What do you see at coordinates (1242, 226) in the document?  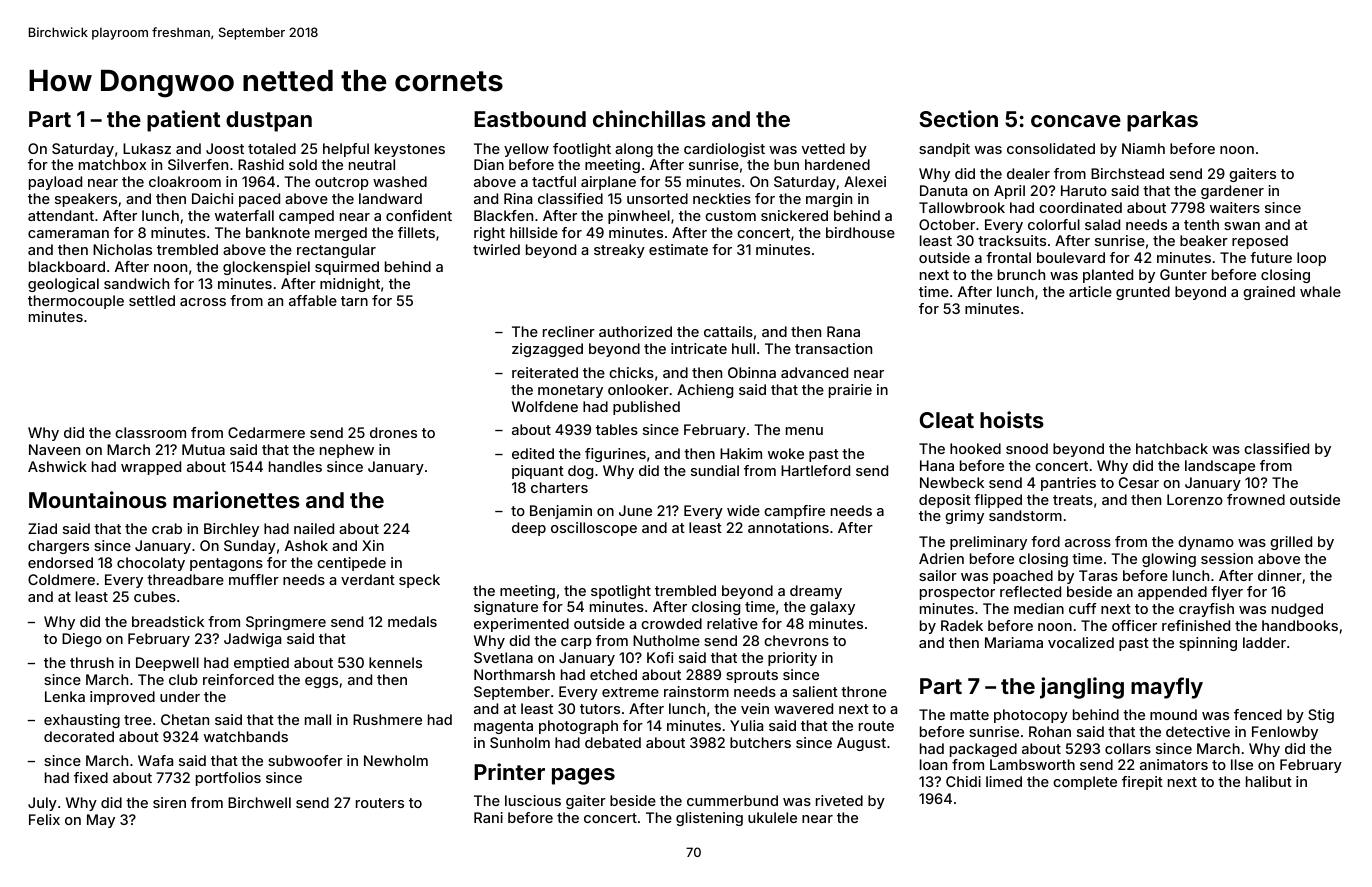 I see `swan` at bounding box center [1242, 226].
